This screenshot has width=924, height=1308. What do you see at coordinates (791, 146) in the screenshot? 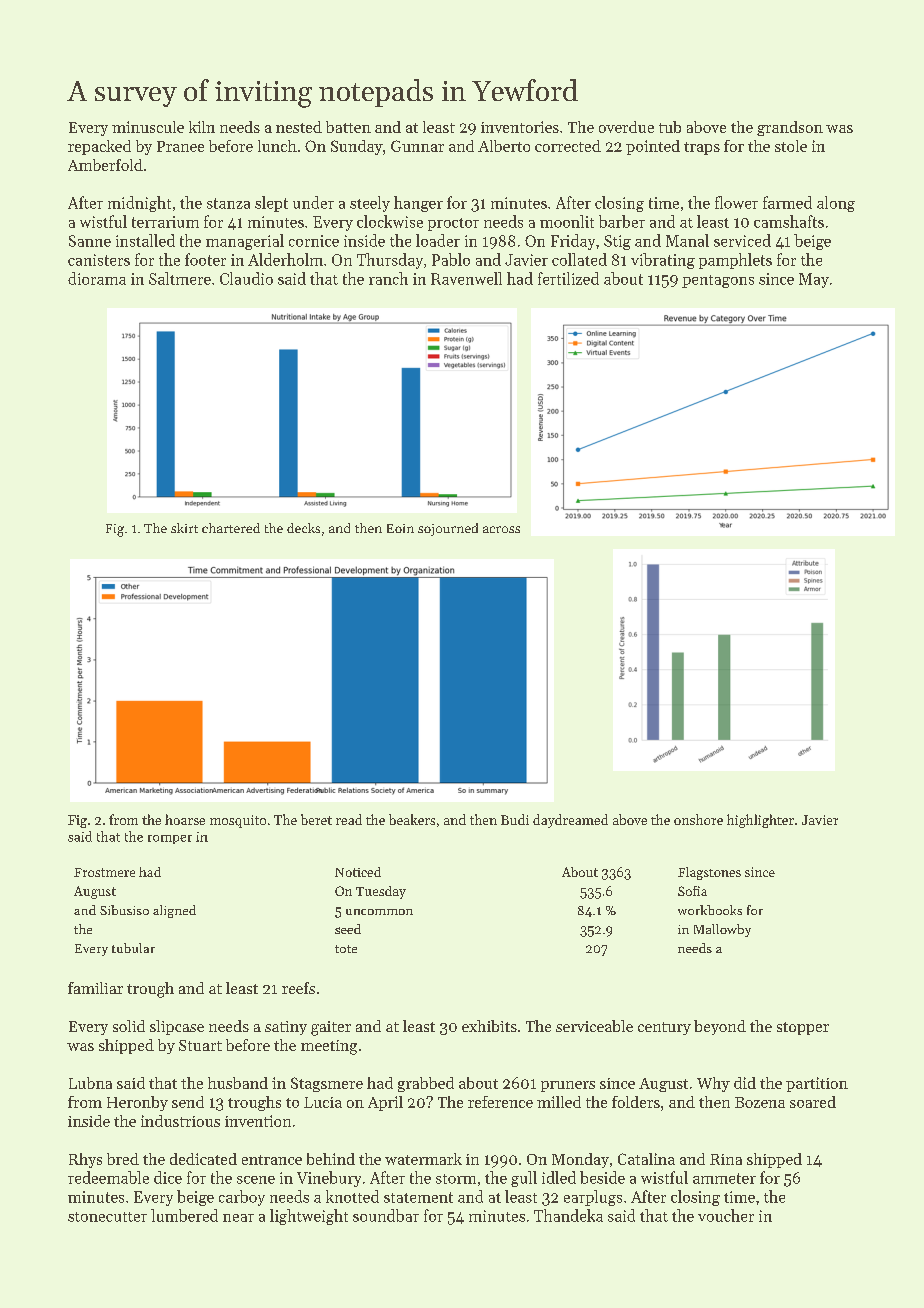
I see `stole` at bounding box center [791, 146].
